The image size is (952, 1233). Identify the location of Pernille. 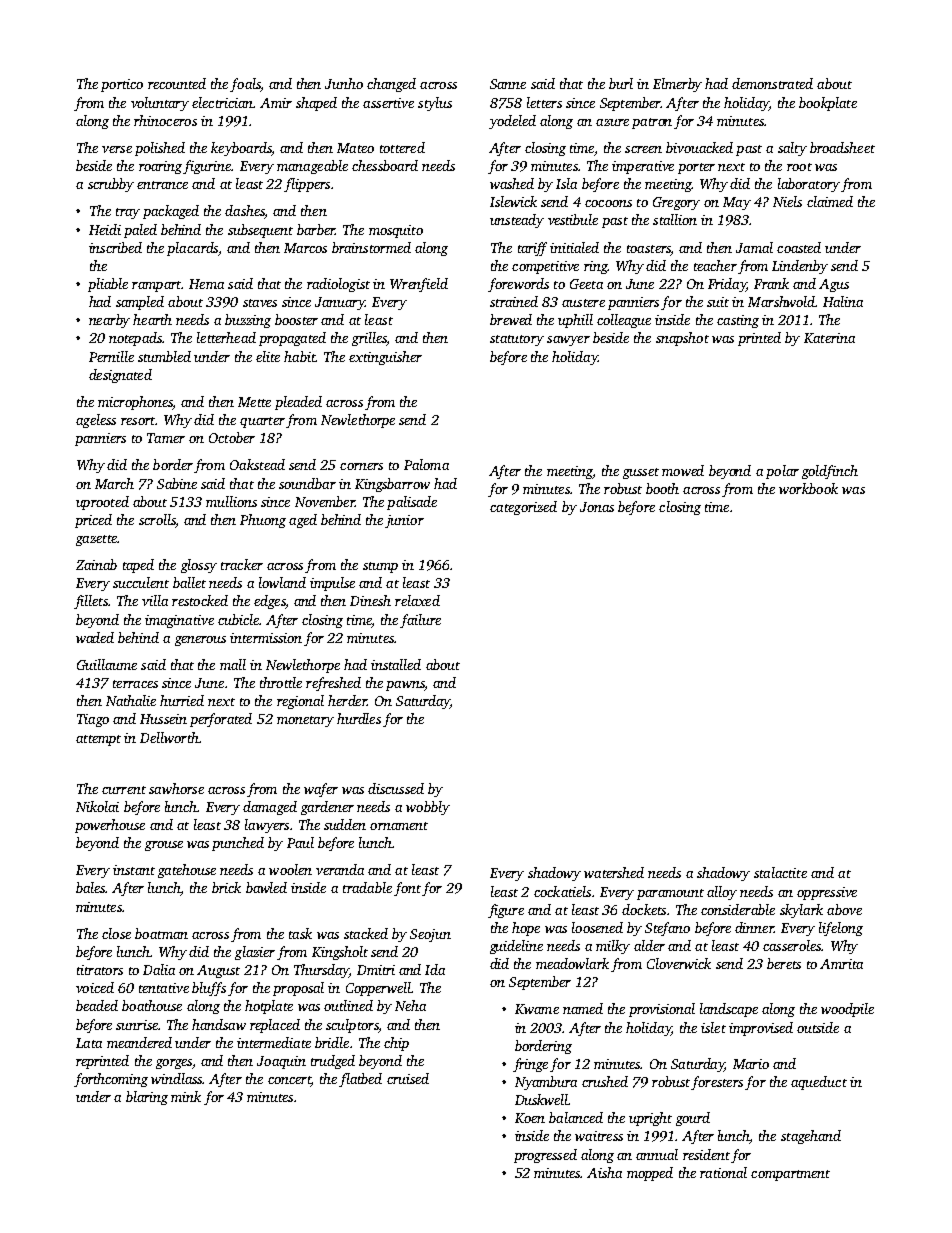
(111, 356).
